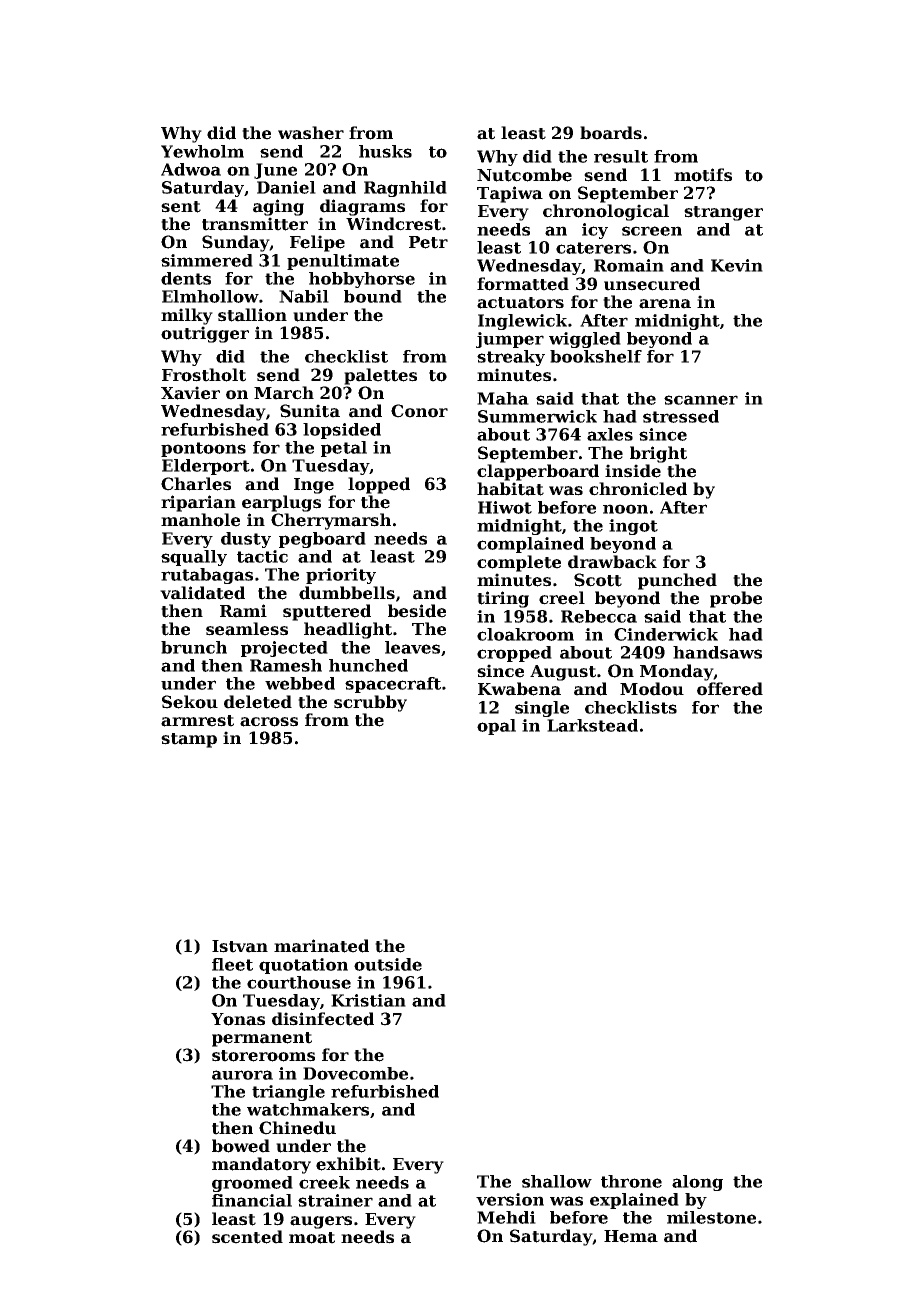 Image resolution: width=924 pixels, height=1311 pixels. Describe the element at coordinates (658, 454) in the screenshot. I see `bright` at that location.
